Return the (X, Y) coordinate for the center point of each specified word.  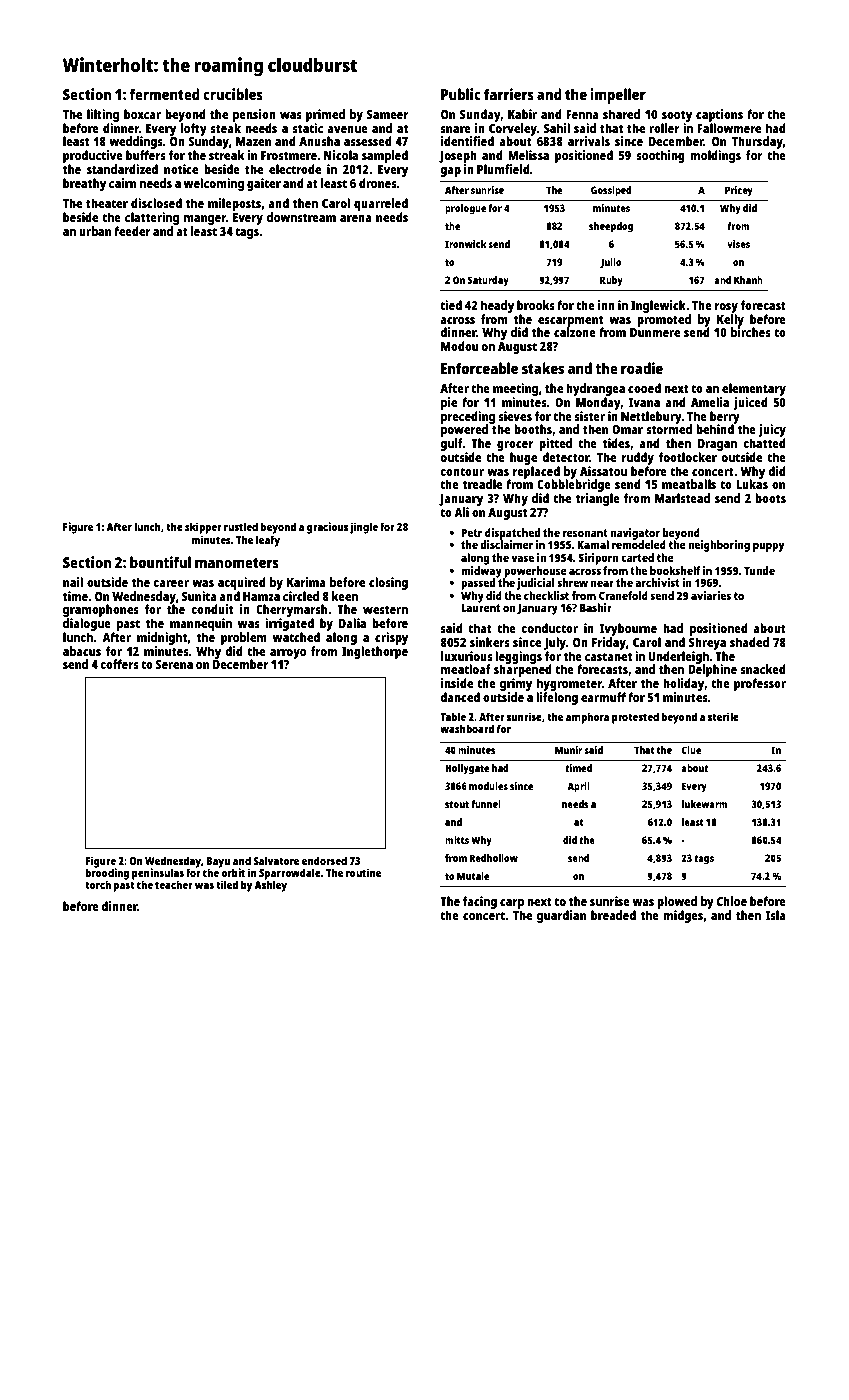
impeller (618, 96)
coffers (119, 664)
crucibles (233, 94)
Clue (691, 750)
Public (461, 94)
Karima (306, 582)
